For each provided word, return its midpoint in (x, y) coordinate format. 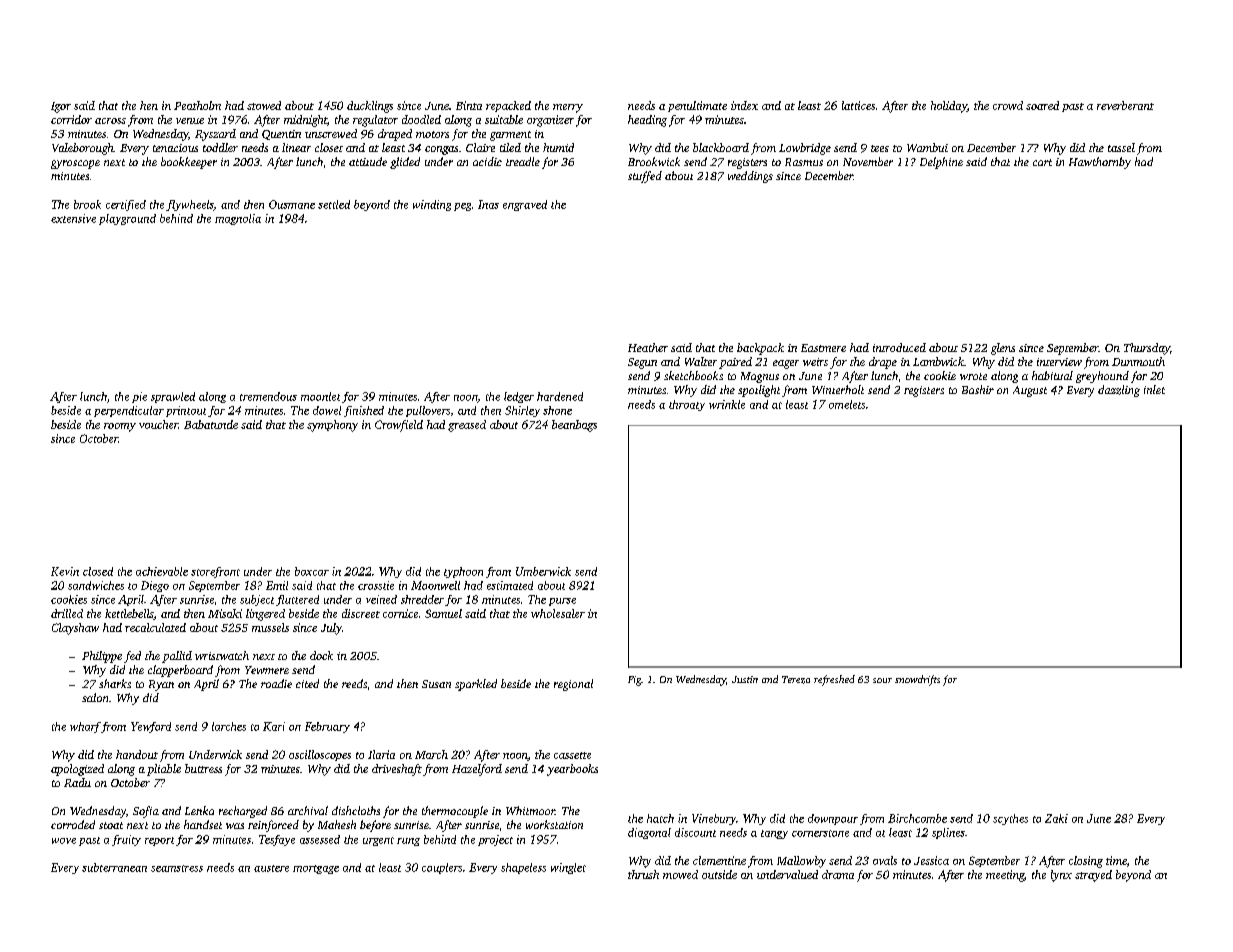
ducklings (370, 107)
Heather (648, 347)
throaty (687, 405)
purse (562, 602)
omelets (847, 404)
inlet (1154, 389)
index (744, 105)
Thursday (1147, 349)
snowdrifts (917, 680)
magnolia (238, 219)
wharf (85, 727)
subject (257, 600)
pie (139, 397)
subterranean (114, 867)
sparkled (476, 685)
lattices (858, 105)
